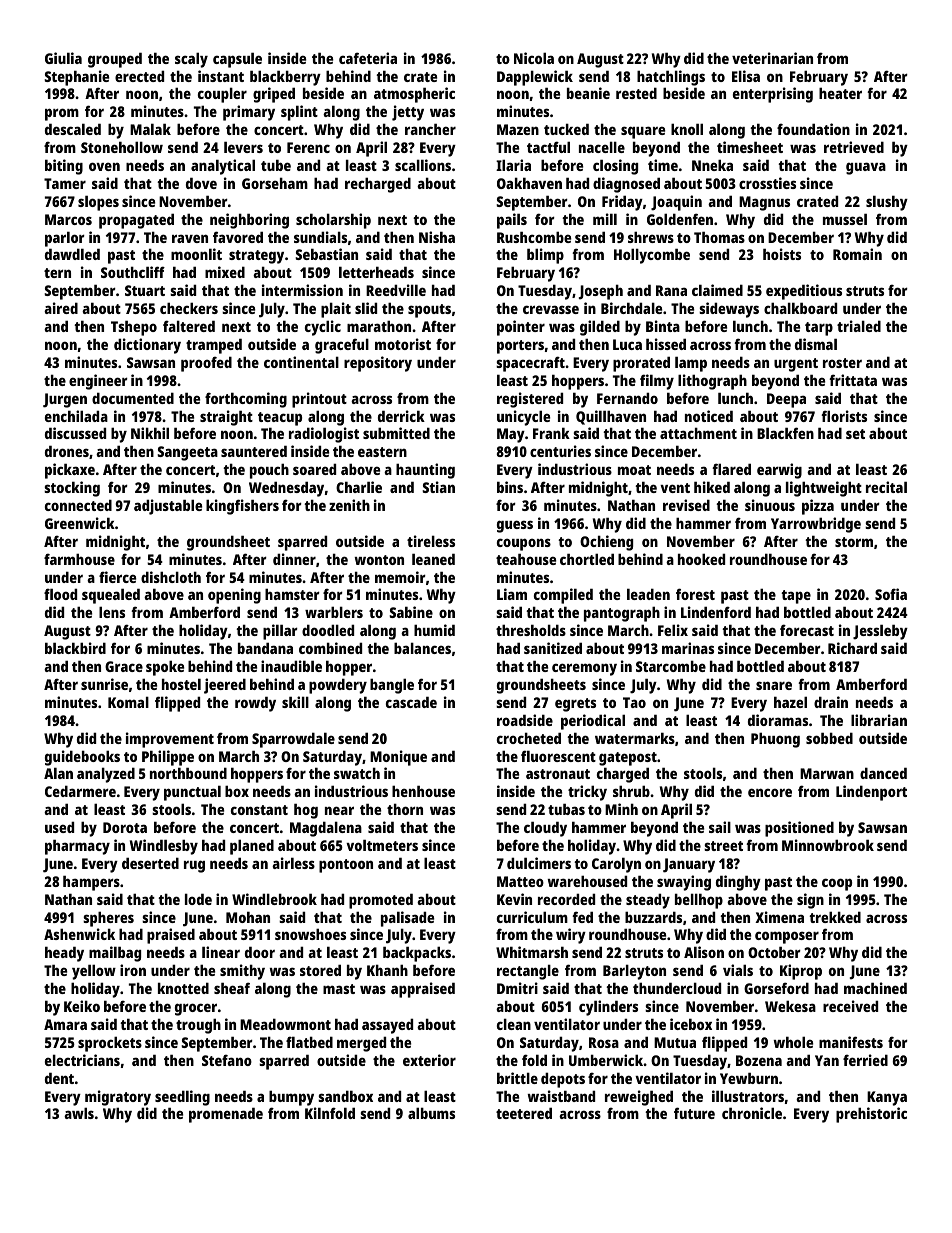  I want to click on bumpy, so click(291, 1098).
